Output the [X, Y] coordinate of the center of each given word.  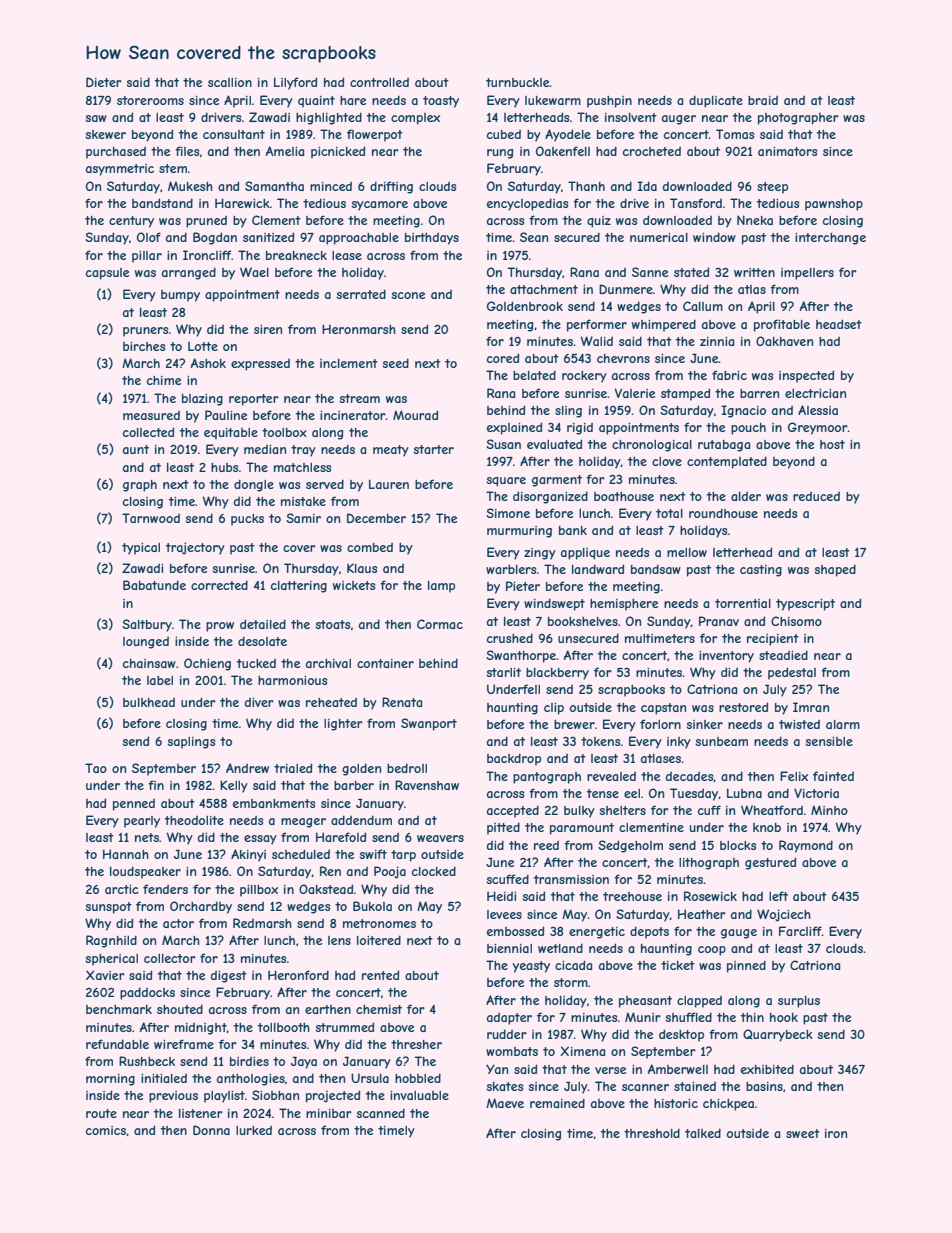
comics [106, 1130]
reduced [816, 496]
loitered [379, 940]
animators [787, 151]
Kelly [234, 786]
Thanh [586, 186]
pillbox [259, 891]
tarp [403, 856]
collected [148, 432]
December [376, 518]
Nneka [755, 220]
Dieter [104, 82]
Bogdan [215, 238]
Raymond [806, 846]
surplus [799, 1002]
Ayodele [568, 135]
